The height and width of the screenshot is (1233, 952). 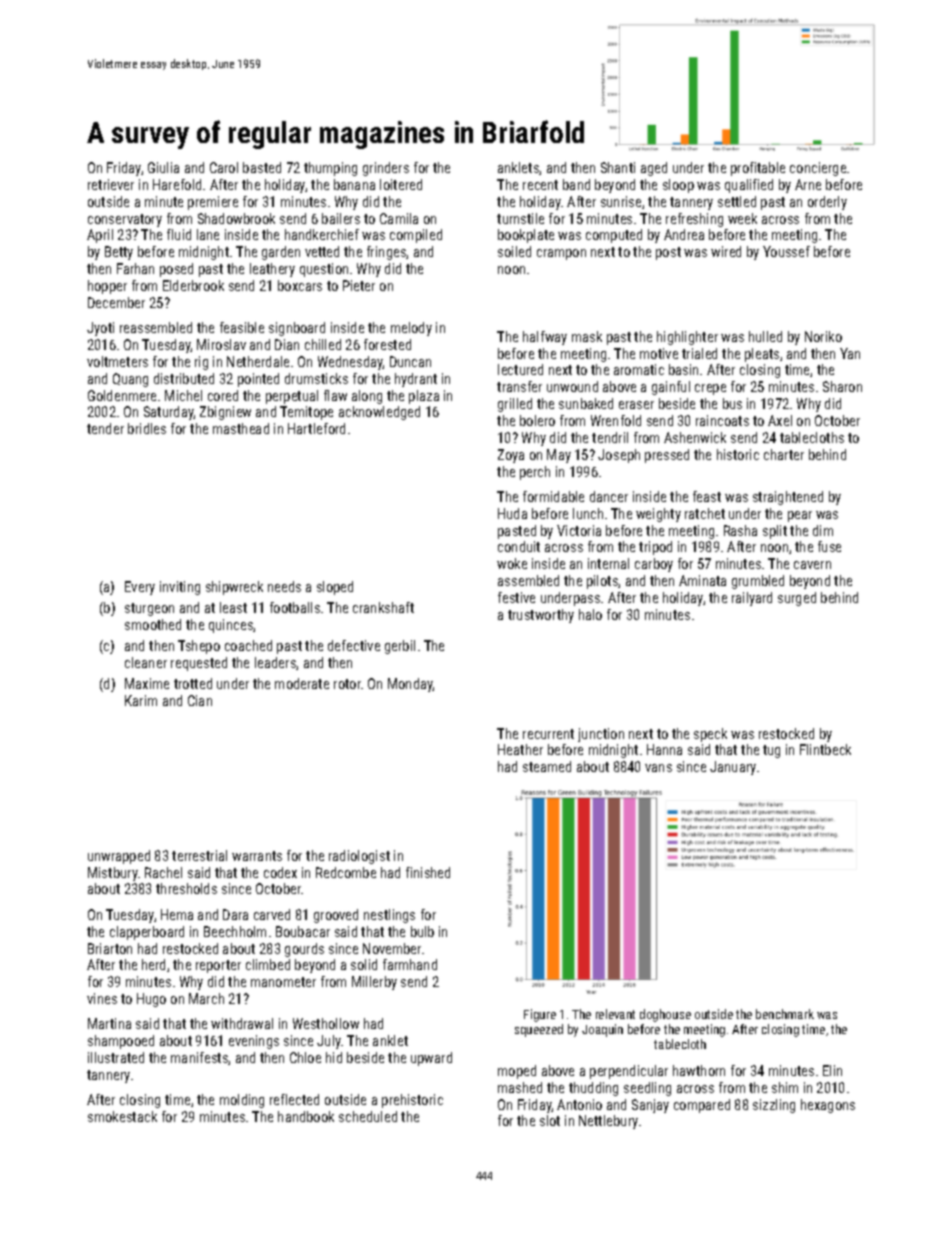 What do you see at coordinates (587, 336) in the screenshot?
I see `mask` at bounding box center [587, 336].
